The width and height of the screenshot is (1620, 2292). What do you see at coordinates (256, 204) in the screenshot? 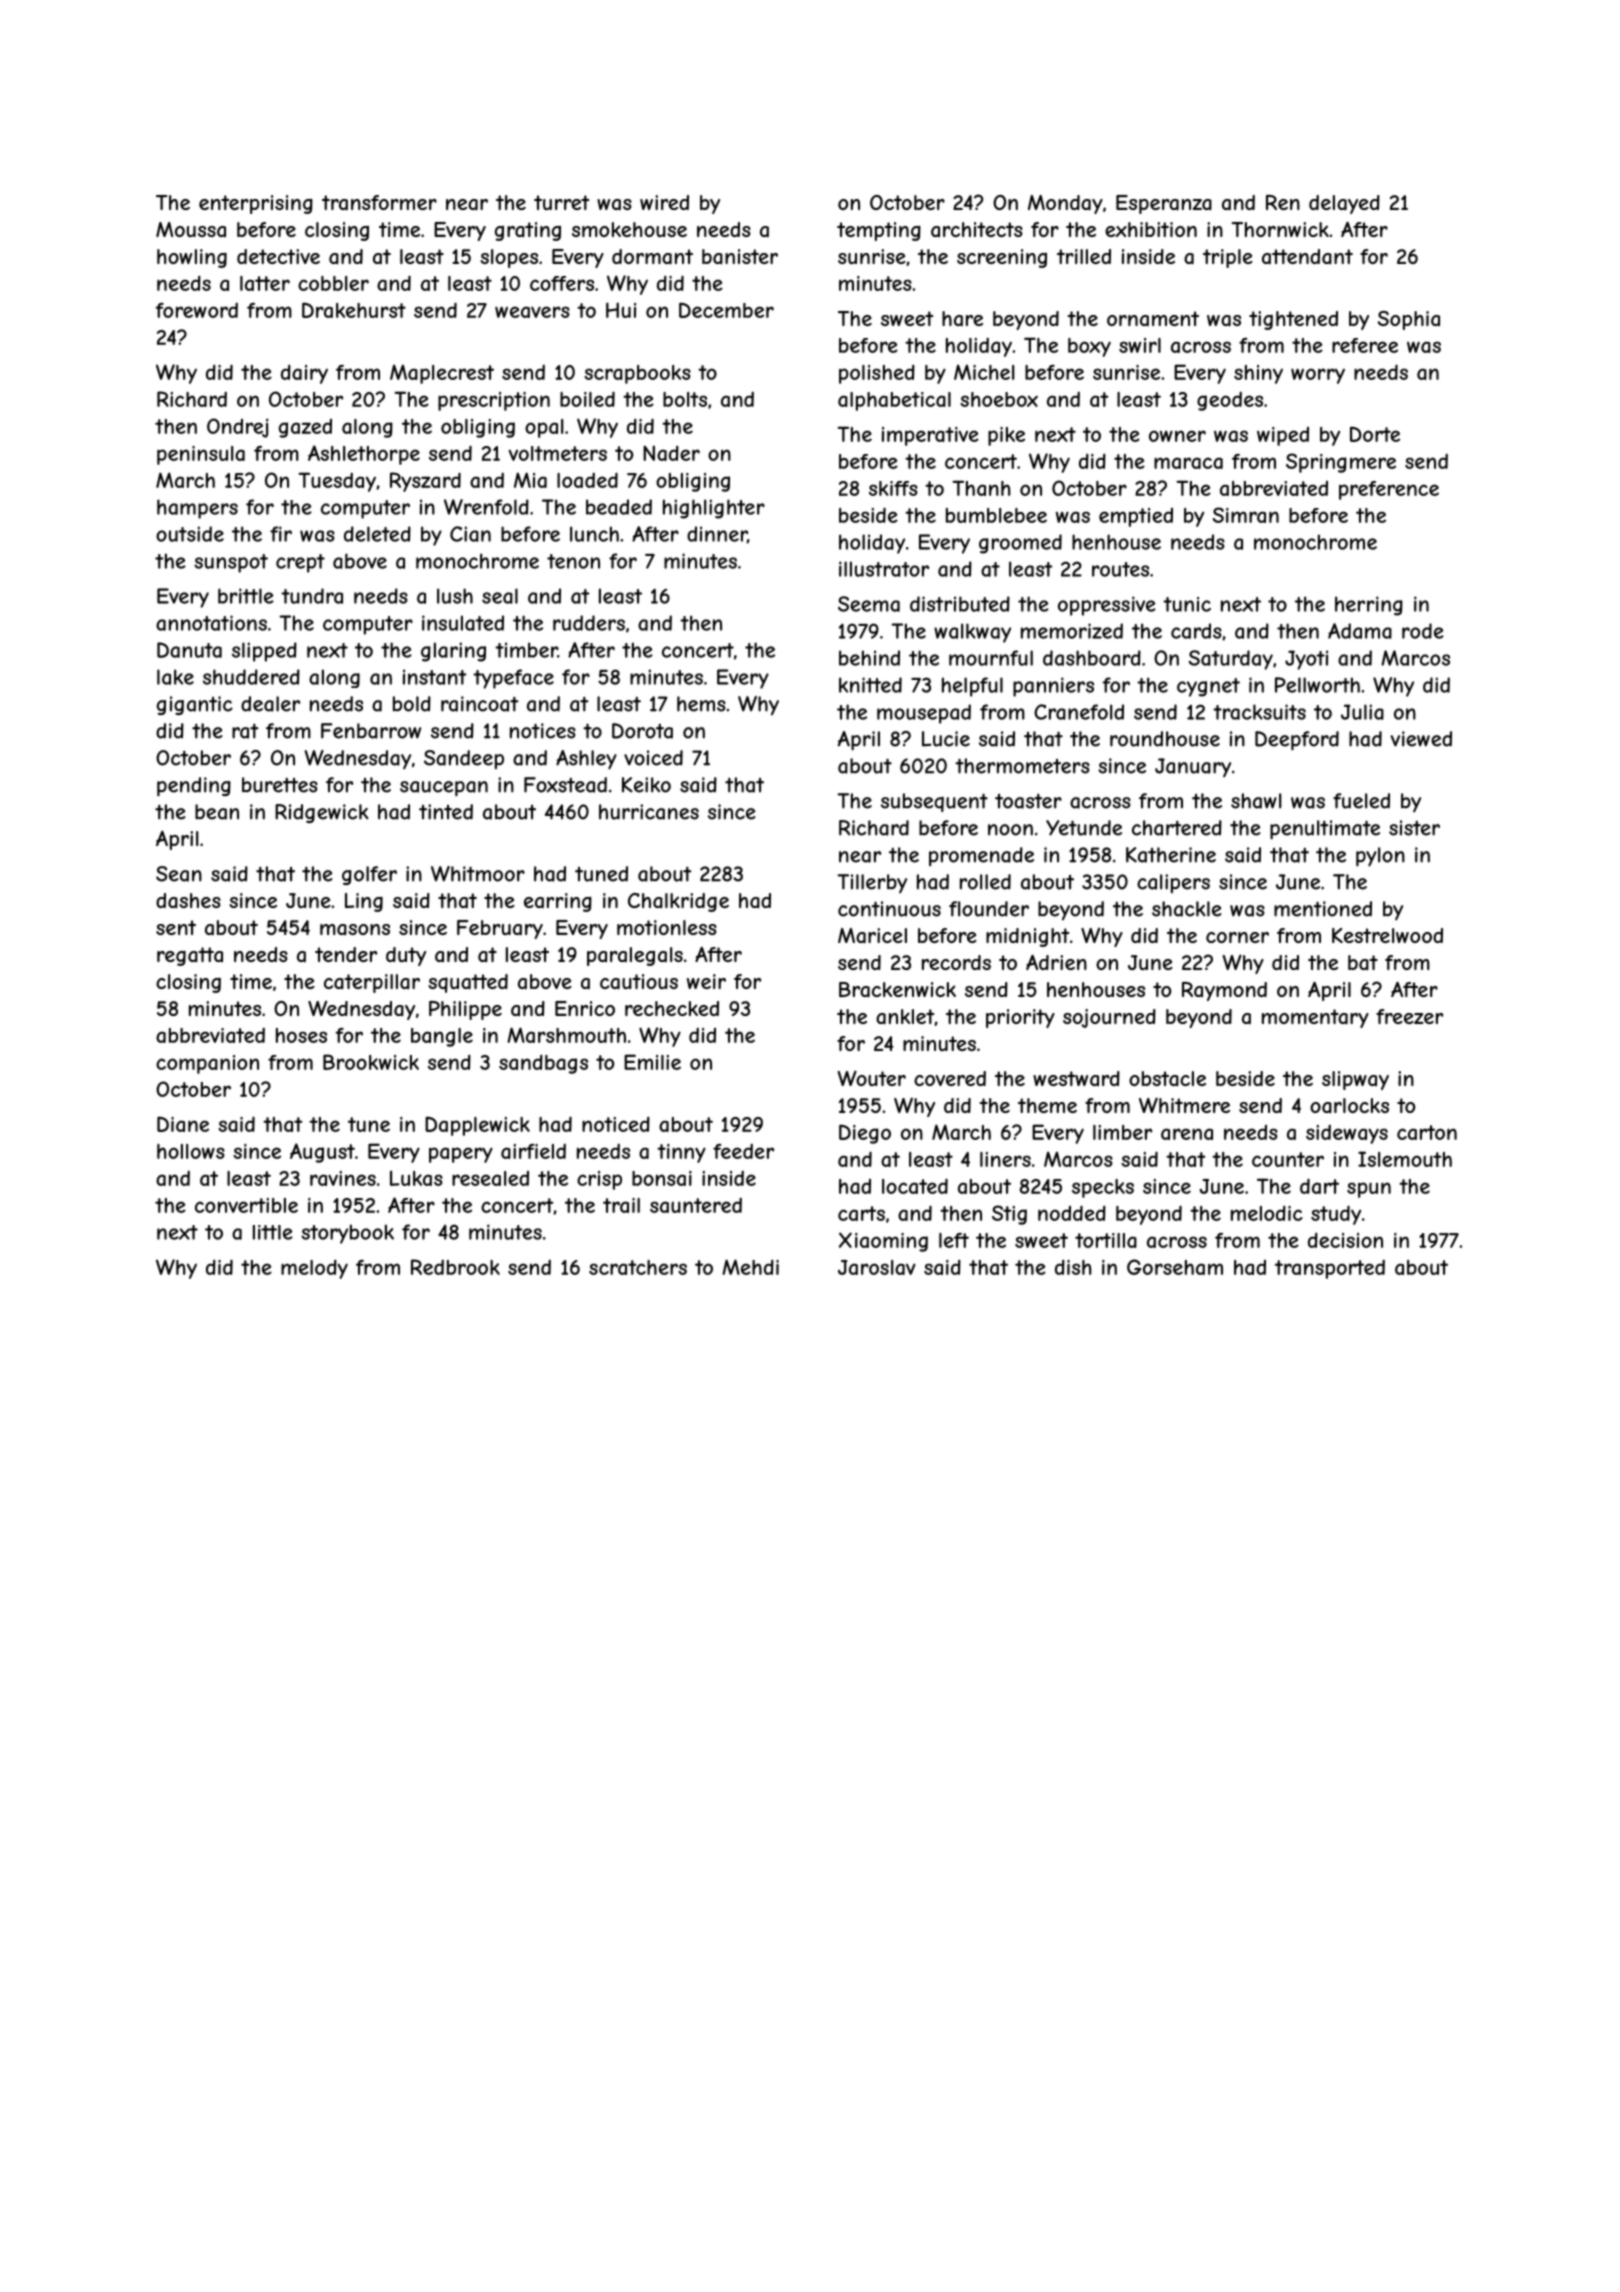
I see `enterprising` at bounding box center [256, 204].
